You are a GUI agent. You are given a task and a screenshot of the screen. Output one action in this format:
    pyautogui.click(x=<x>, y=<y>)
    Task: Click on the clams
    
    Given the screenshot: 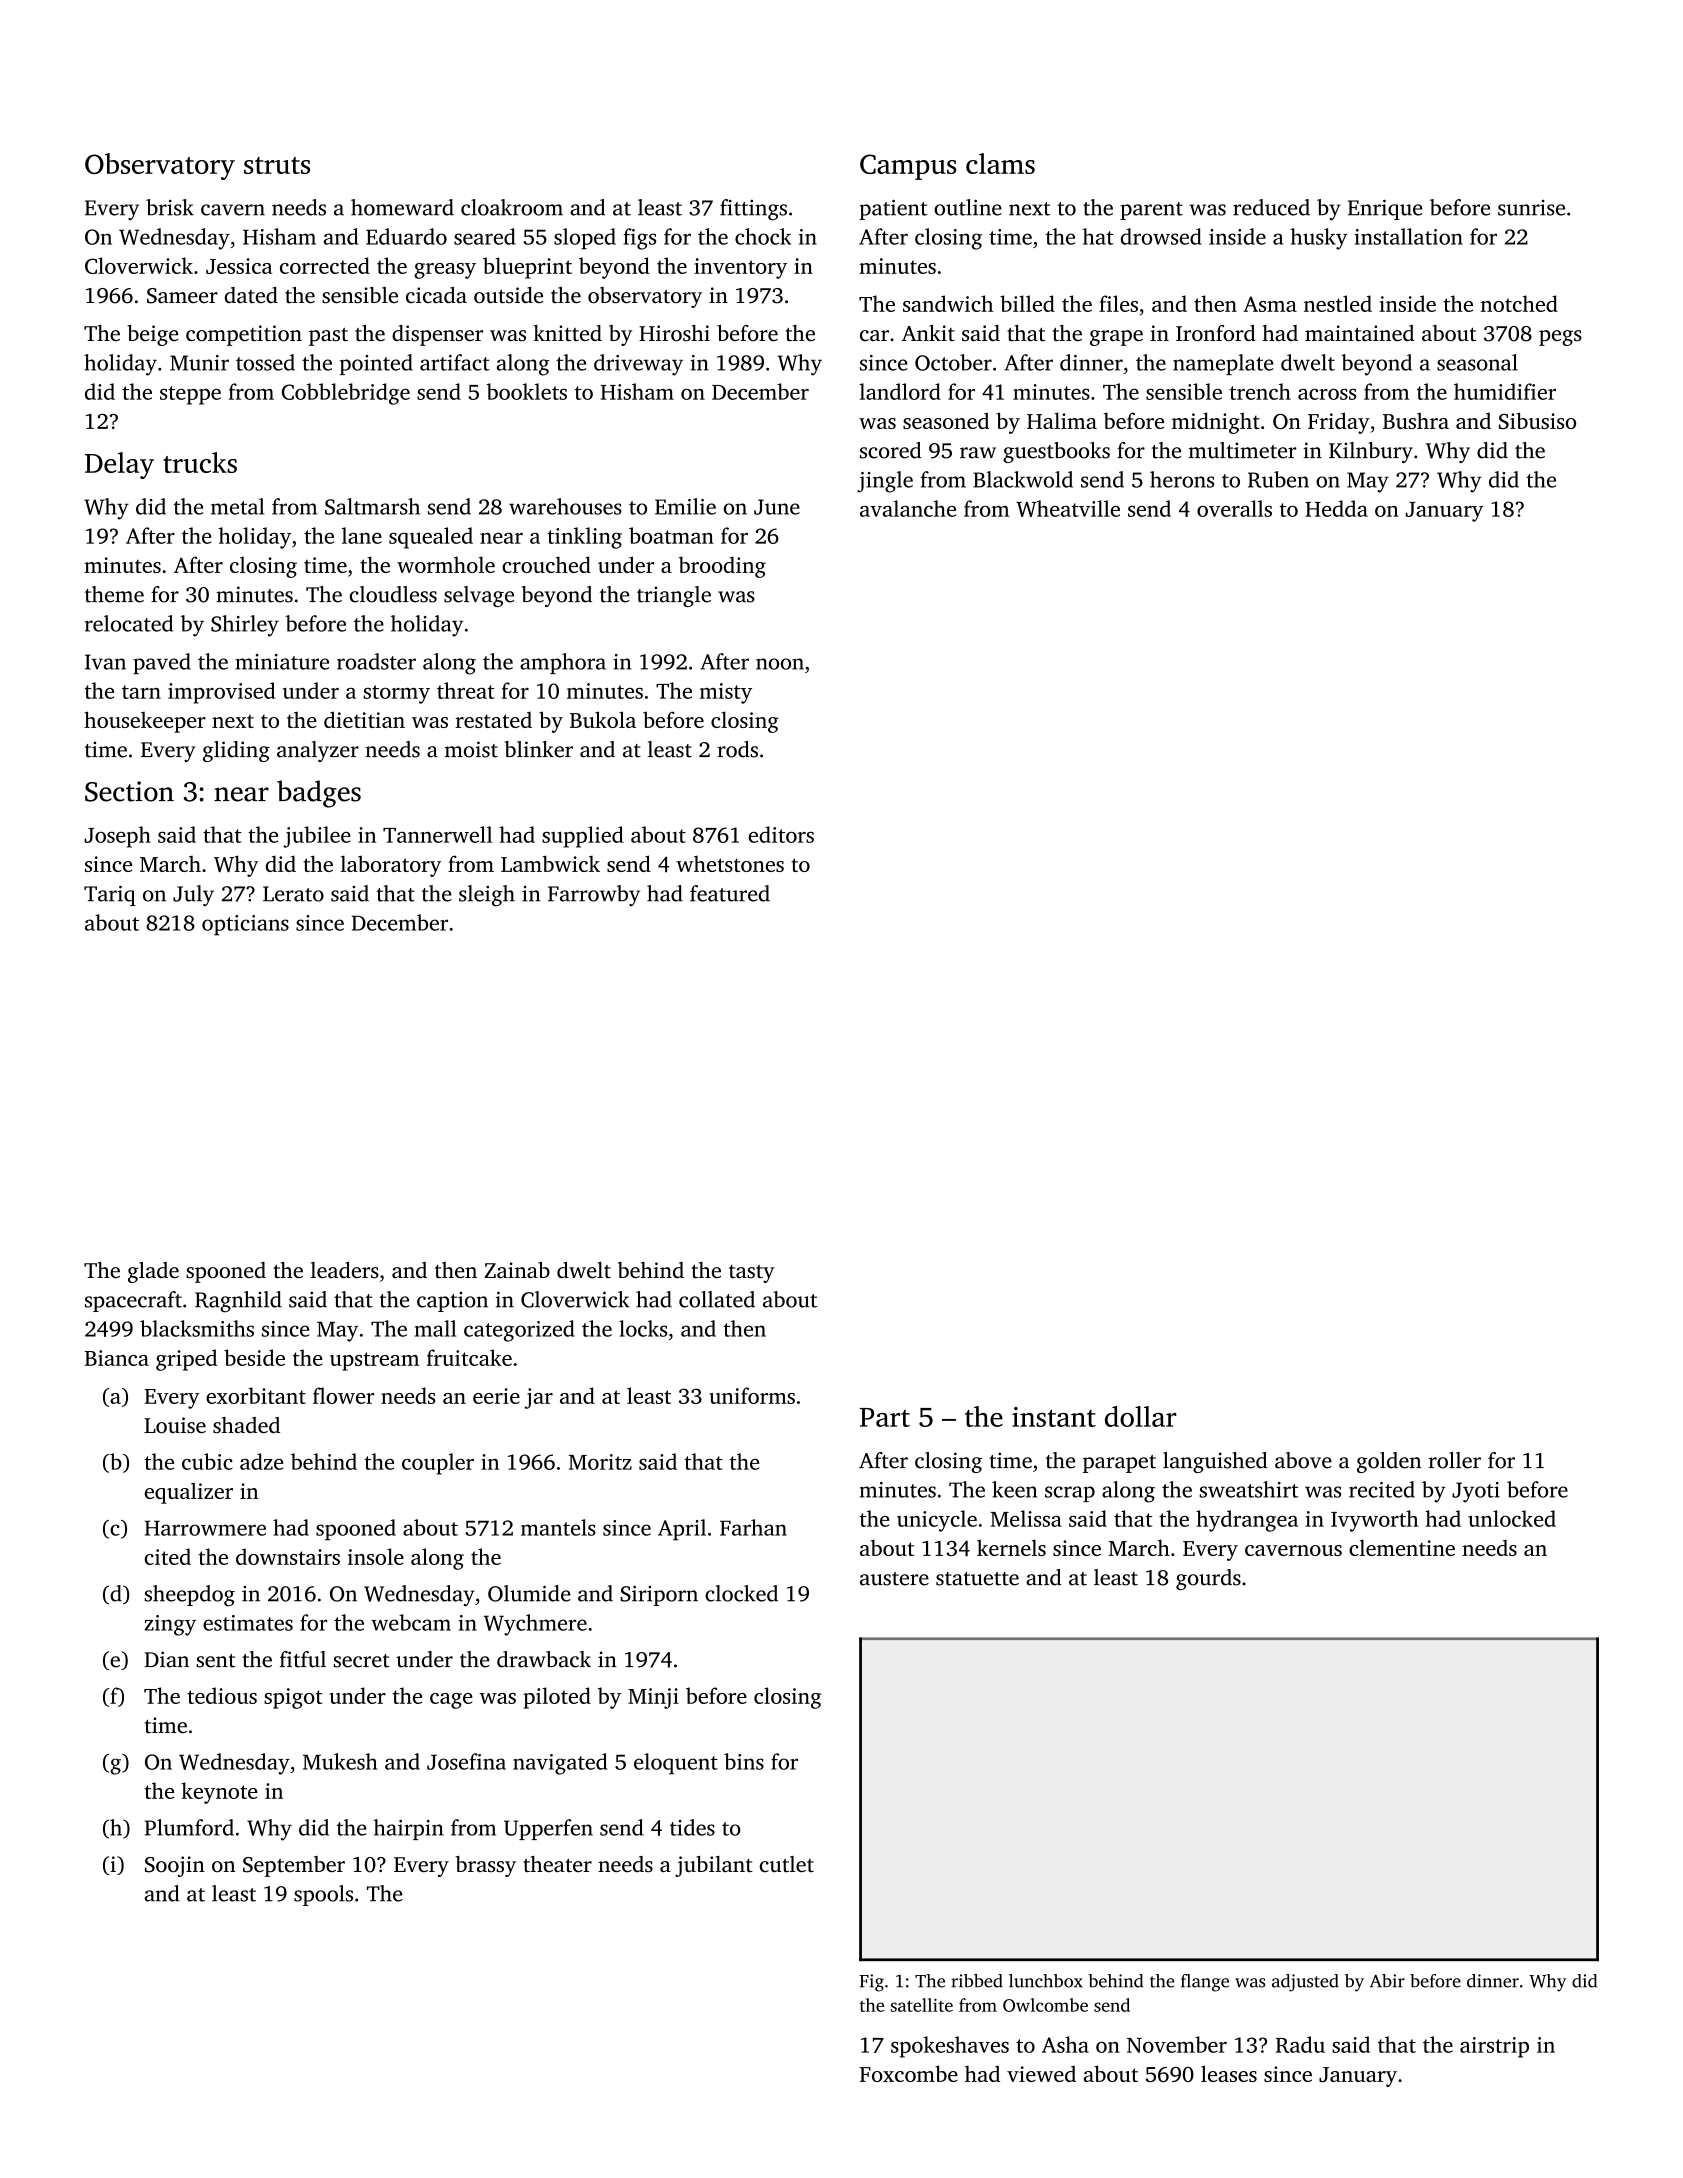 What is the action you would take?
    pyautogui.click(x=1000, y=163)
